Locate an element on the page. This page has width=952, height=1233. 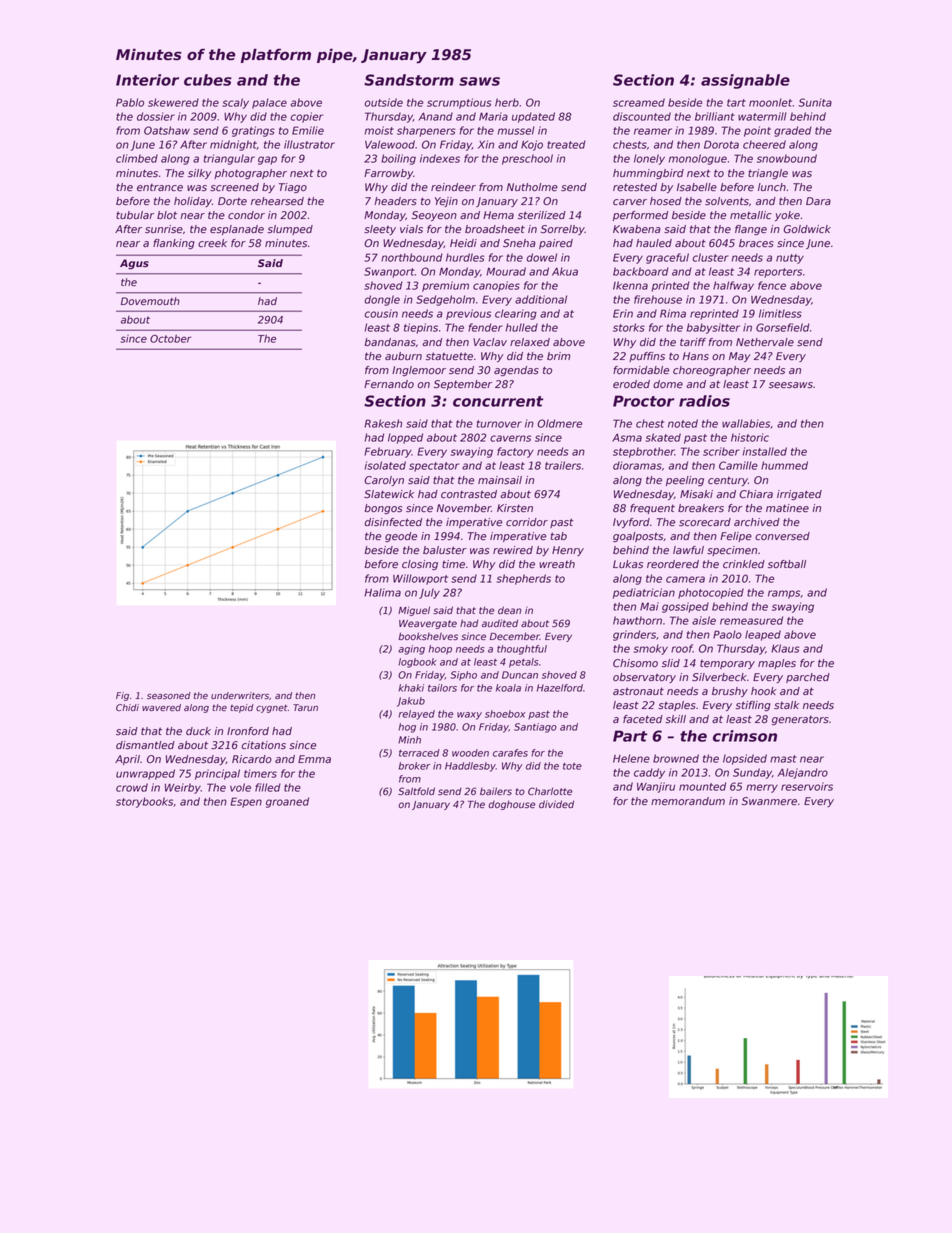
Agus is located at coordinates (134, 264).
